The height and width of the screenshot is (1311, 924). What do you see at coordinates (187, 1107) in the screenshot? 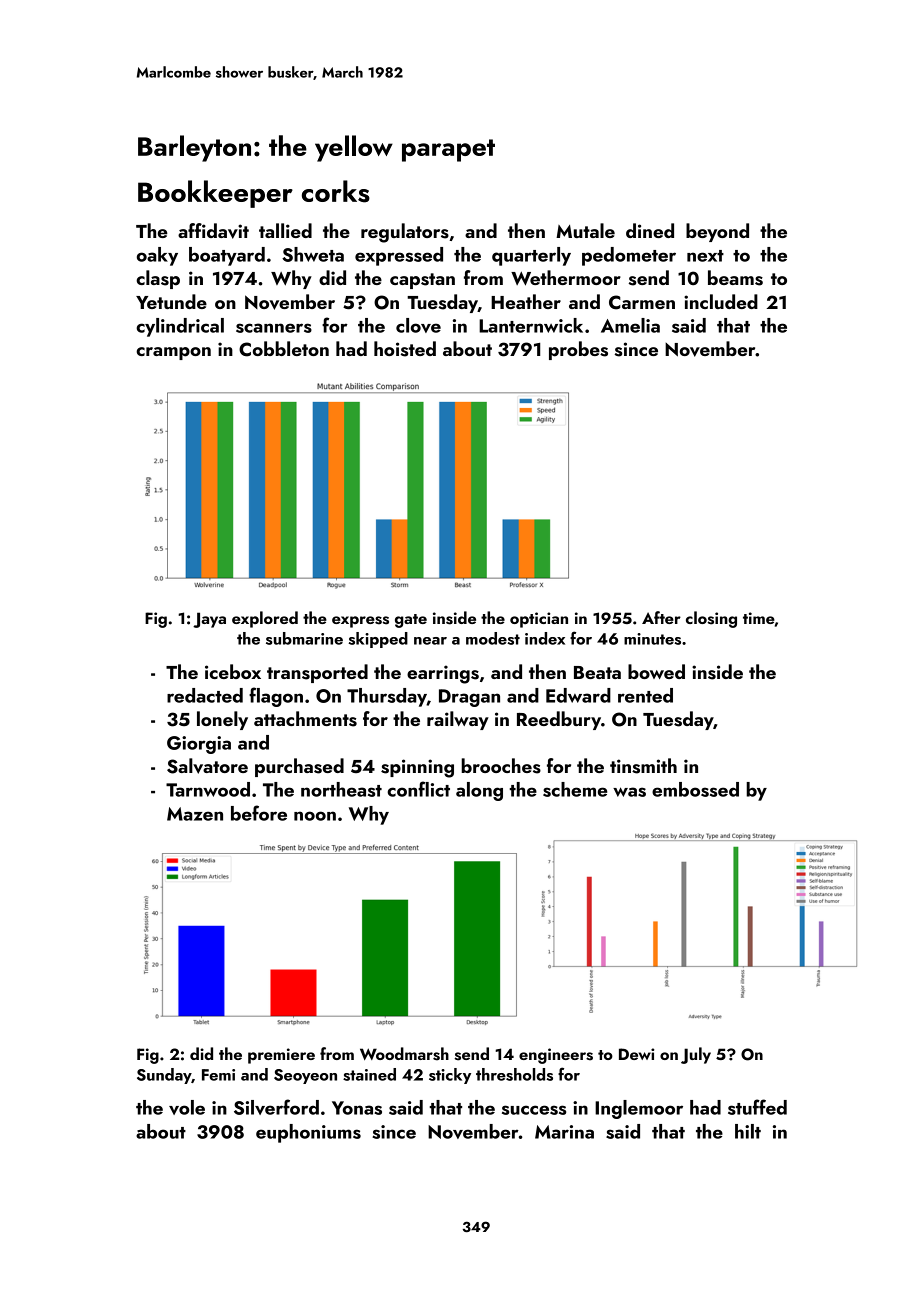
I see `vole` at bounding box center [187, 1107].
